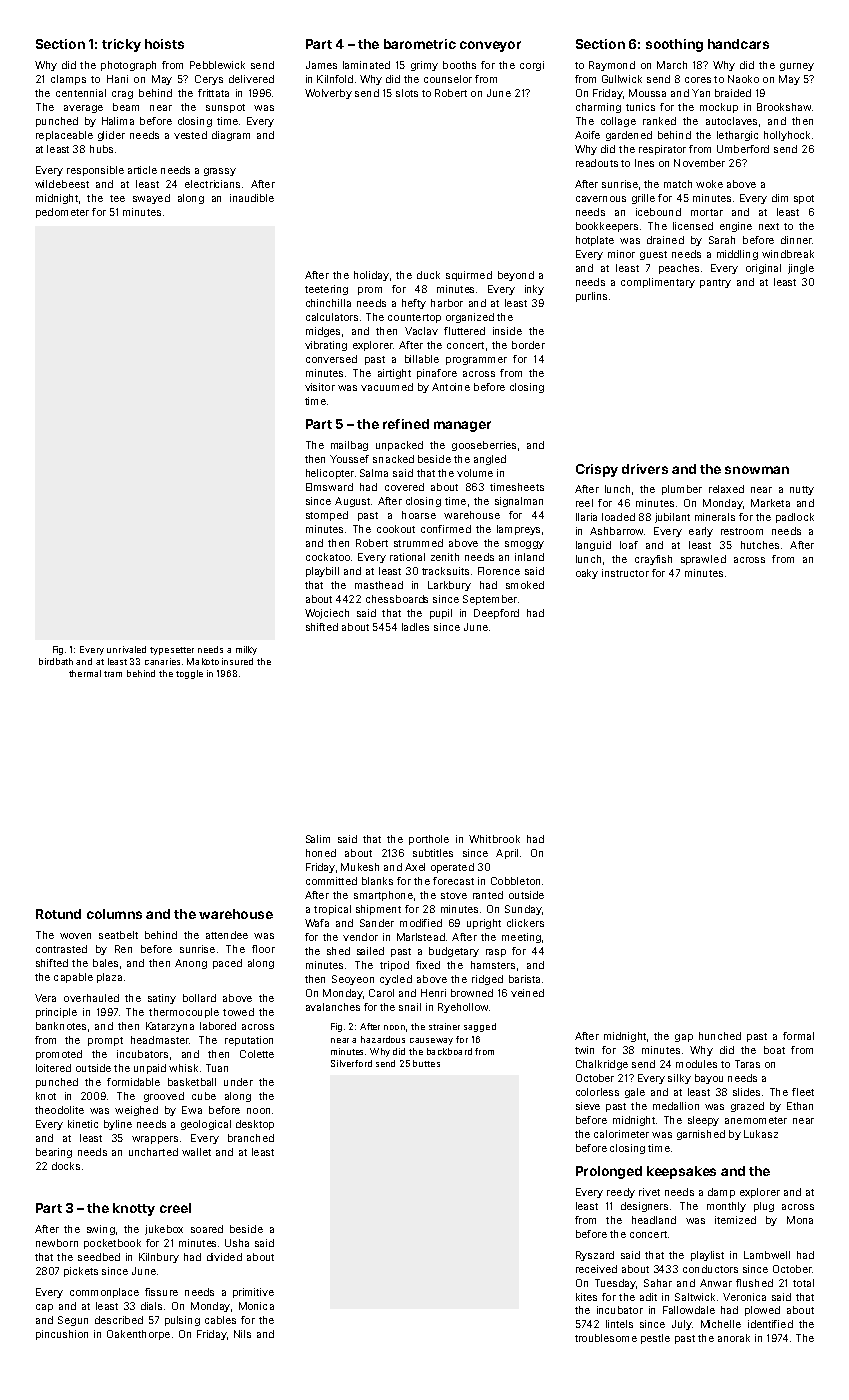 The image size is (849, 1400). I want to click on pincushion, so click(62, 1335).
